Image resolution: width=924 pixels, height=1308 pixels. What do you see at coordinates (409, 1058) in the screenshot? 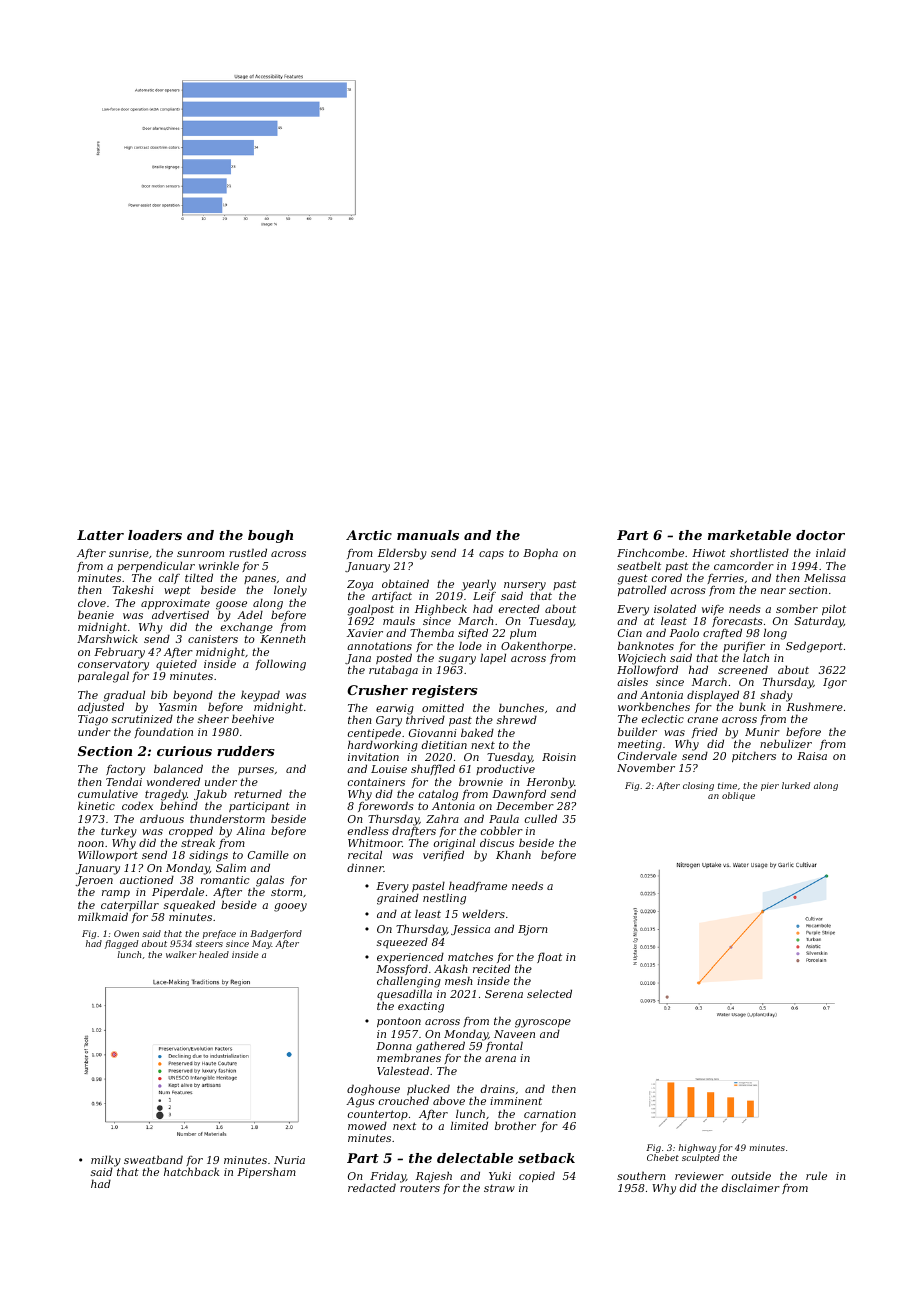
I see `membranes` at bounding box center [409, 1058].
